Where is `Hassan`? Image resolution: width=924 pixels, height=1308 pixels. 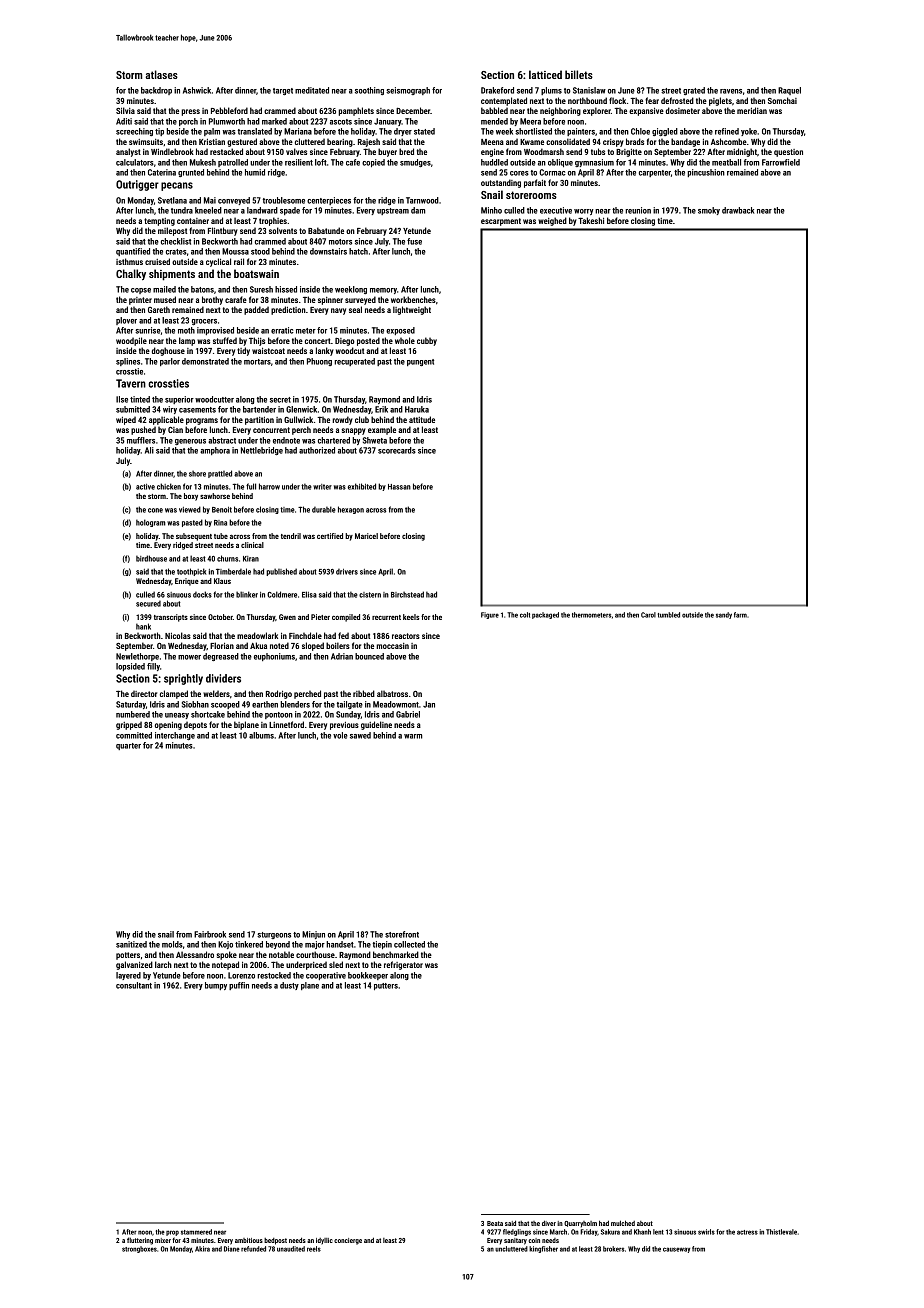
Hassan is located at coordinates (399, 487).
